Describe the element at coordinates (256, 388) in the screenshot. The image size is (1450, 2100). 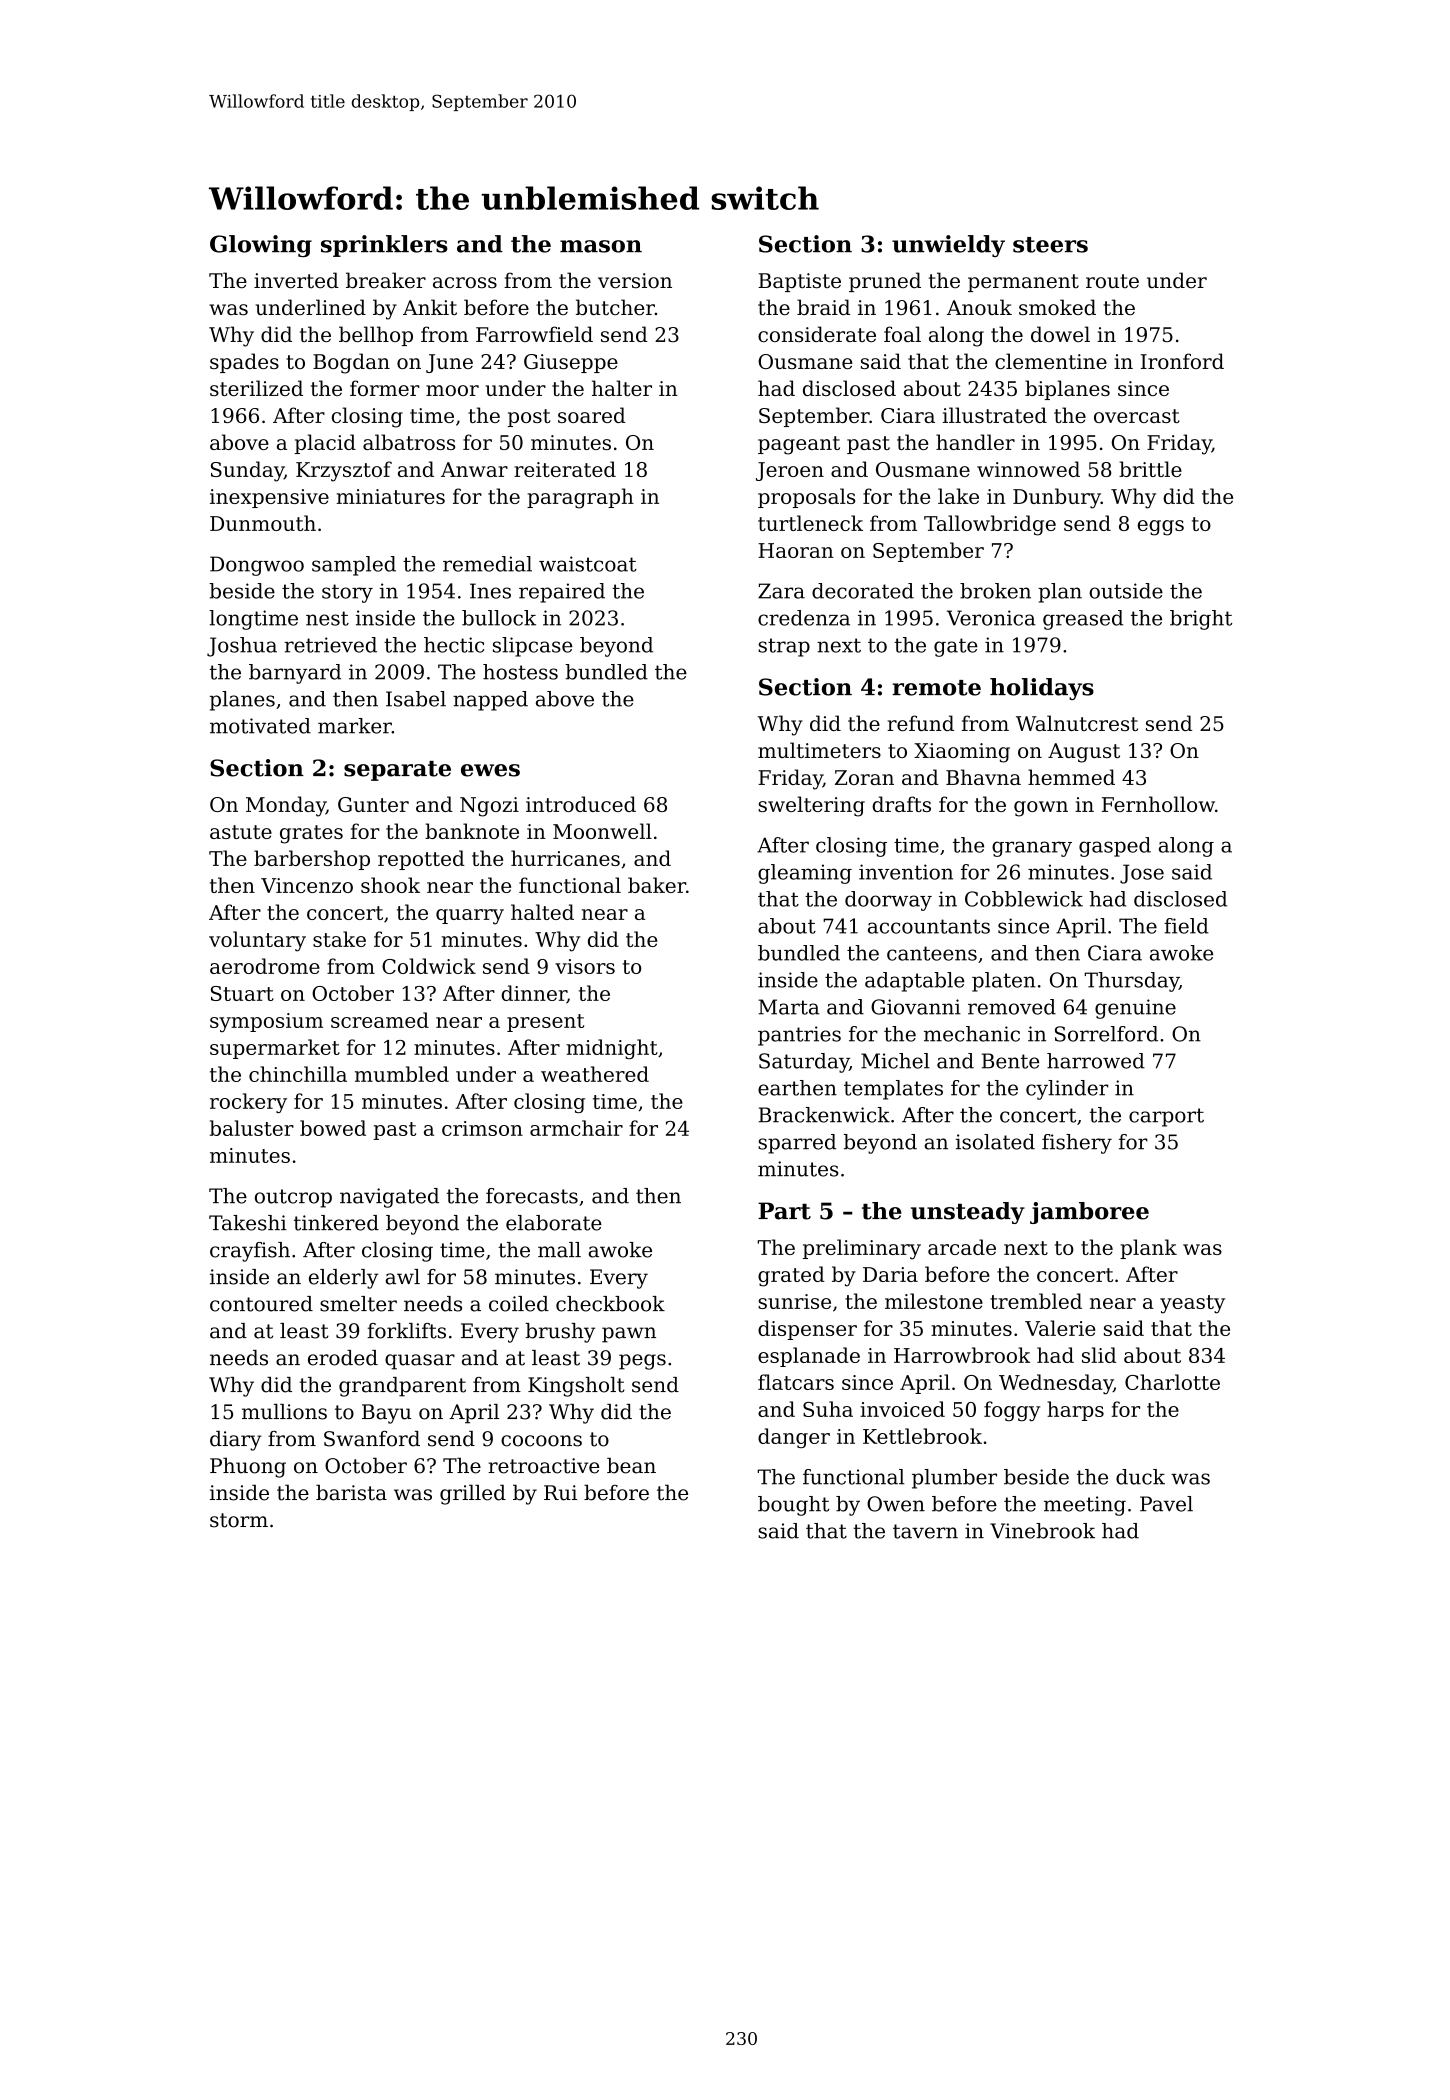
I see `sterilized` at that location.
